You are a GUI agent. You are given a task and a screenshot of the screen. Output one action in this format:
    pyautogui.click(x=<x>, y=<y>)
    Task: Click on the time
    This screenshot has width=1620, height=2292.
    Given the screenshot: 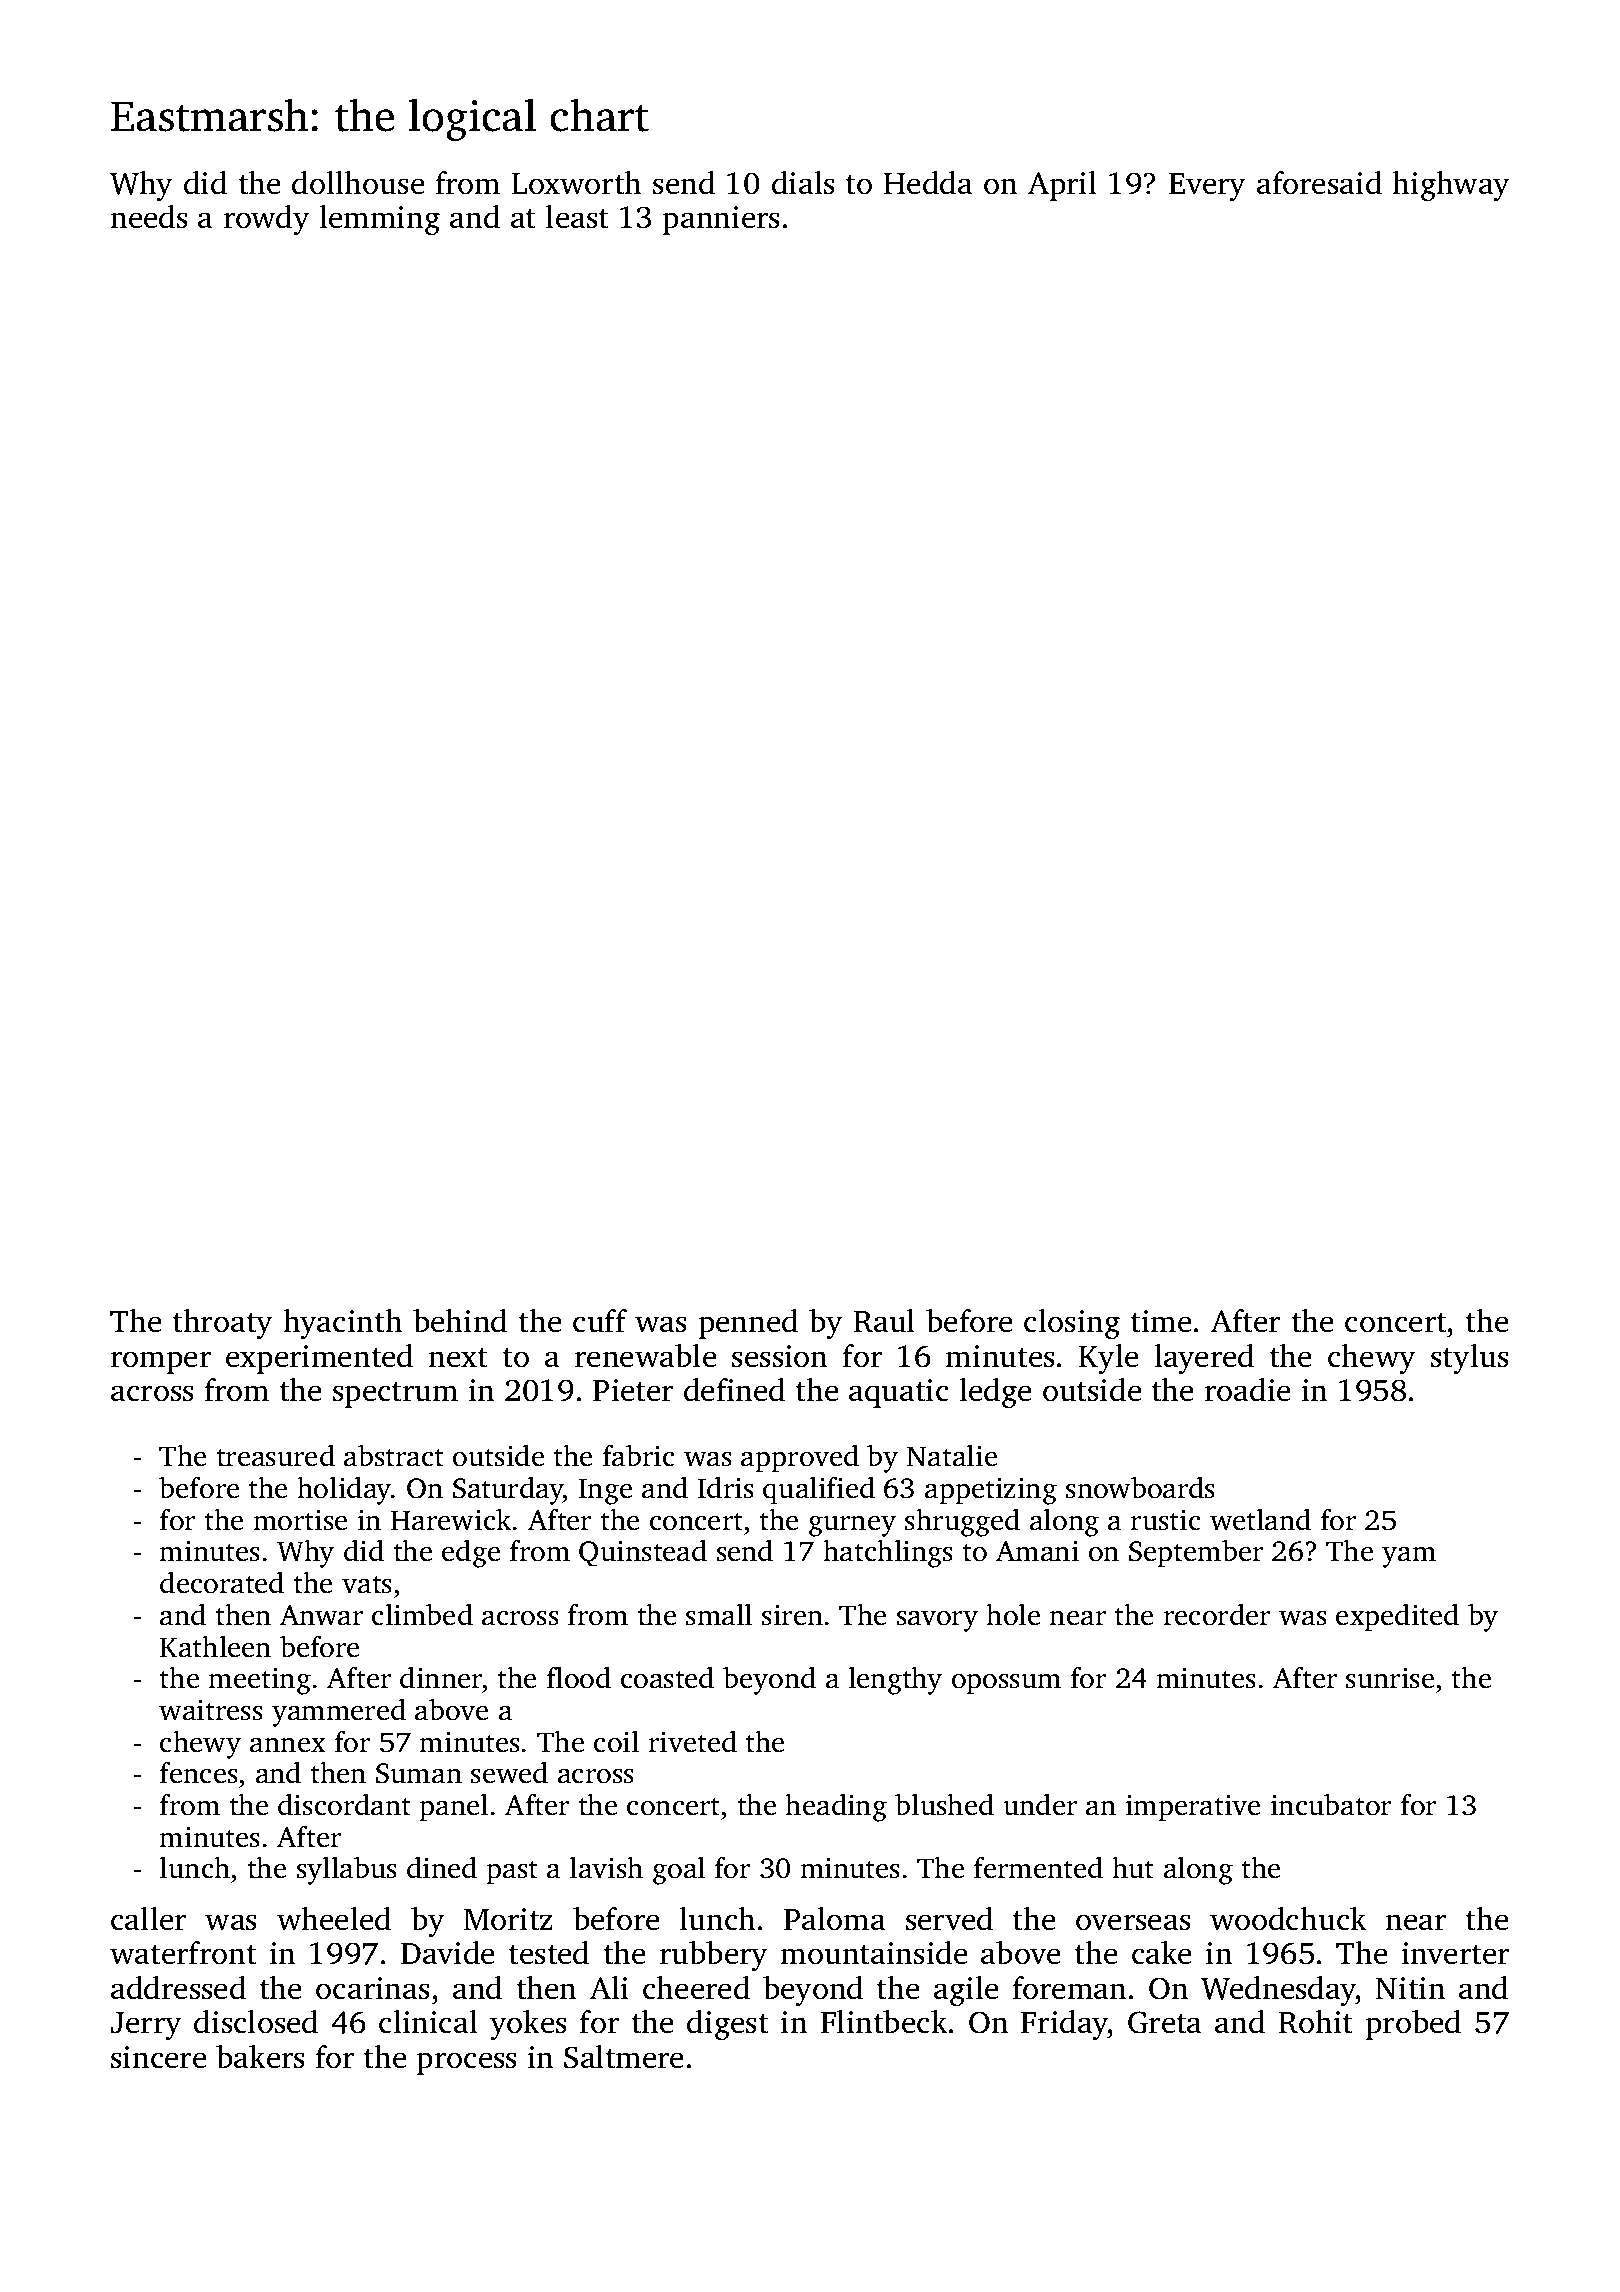 What is the action you would take?
    pyautogui.click(x=1161, y=1321)
